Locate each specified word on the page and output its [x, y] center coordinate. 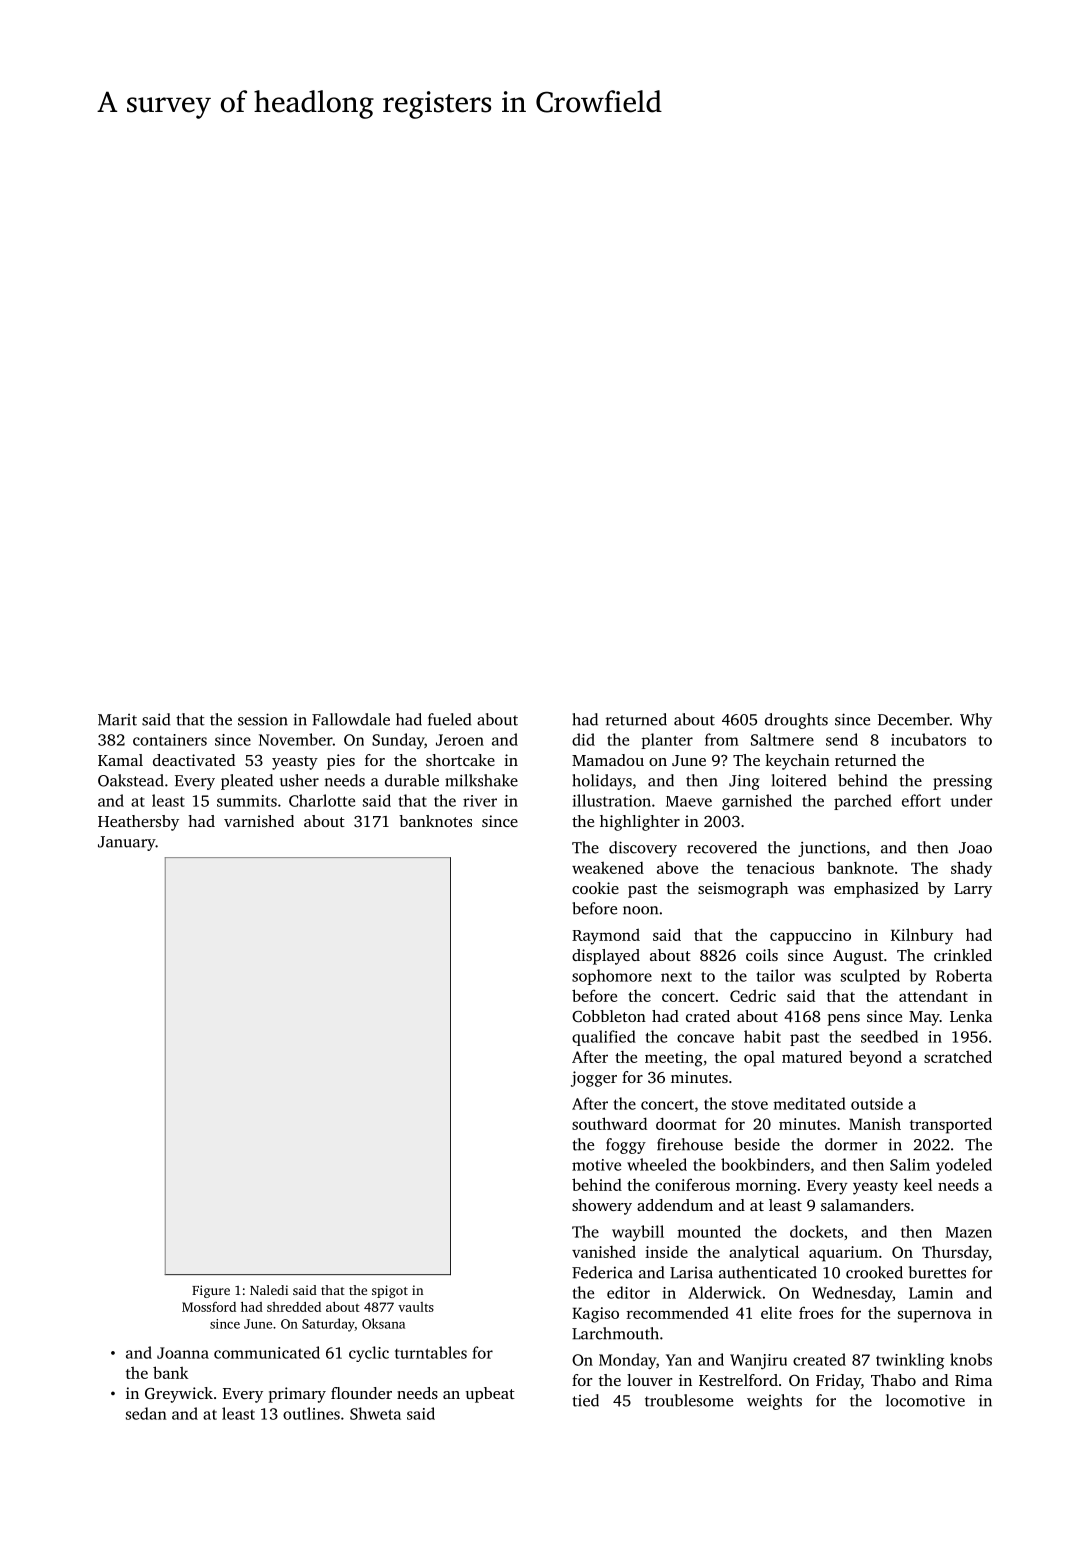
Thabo [893, 1380]
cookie [595, 888]
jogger [594, 1079]
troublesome [689, 1400]
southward [609, 1123]
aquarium [843, 1254]
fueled [449, 719]
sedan [146, 1413]
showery [602, 1207]
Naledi [269, 1290]
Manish [875, 1123]
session [263, 719]
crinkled [963, 955]
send [842, 739]
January [127, 843]
